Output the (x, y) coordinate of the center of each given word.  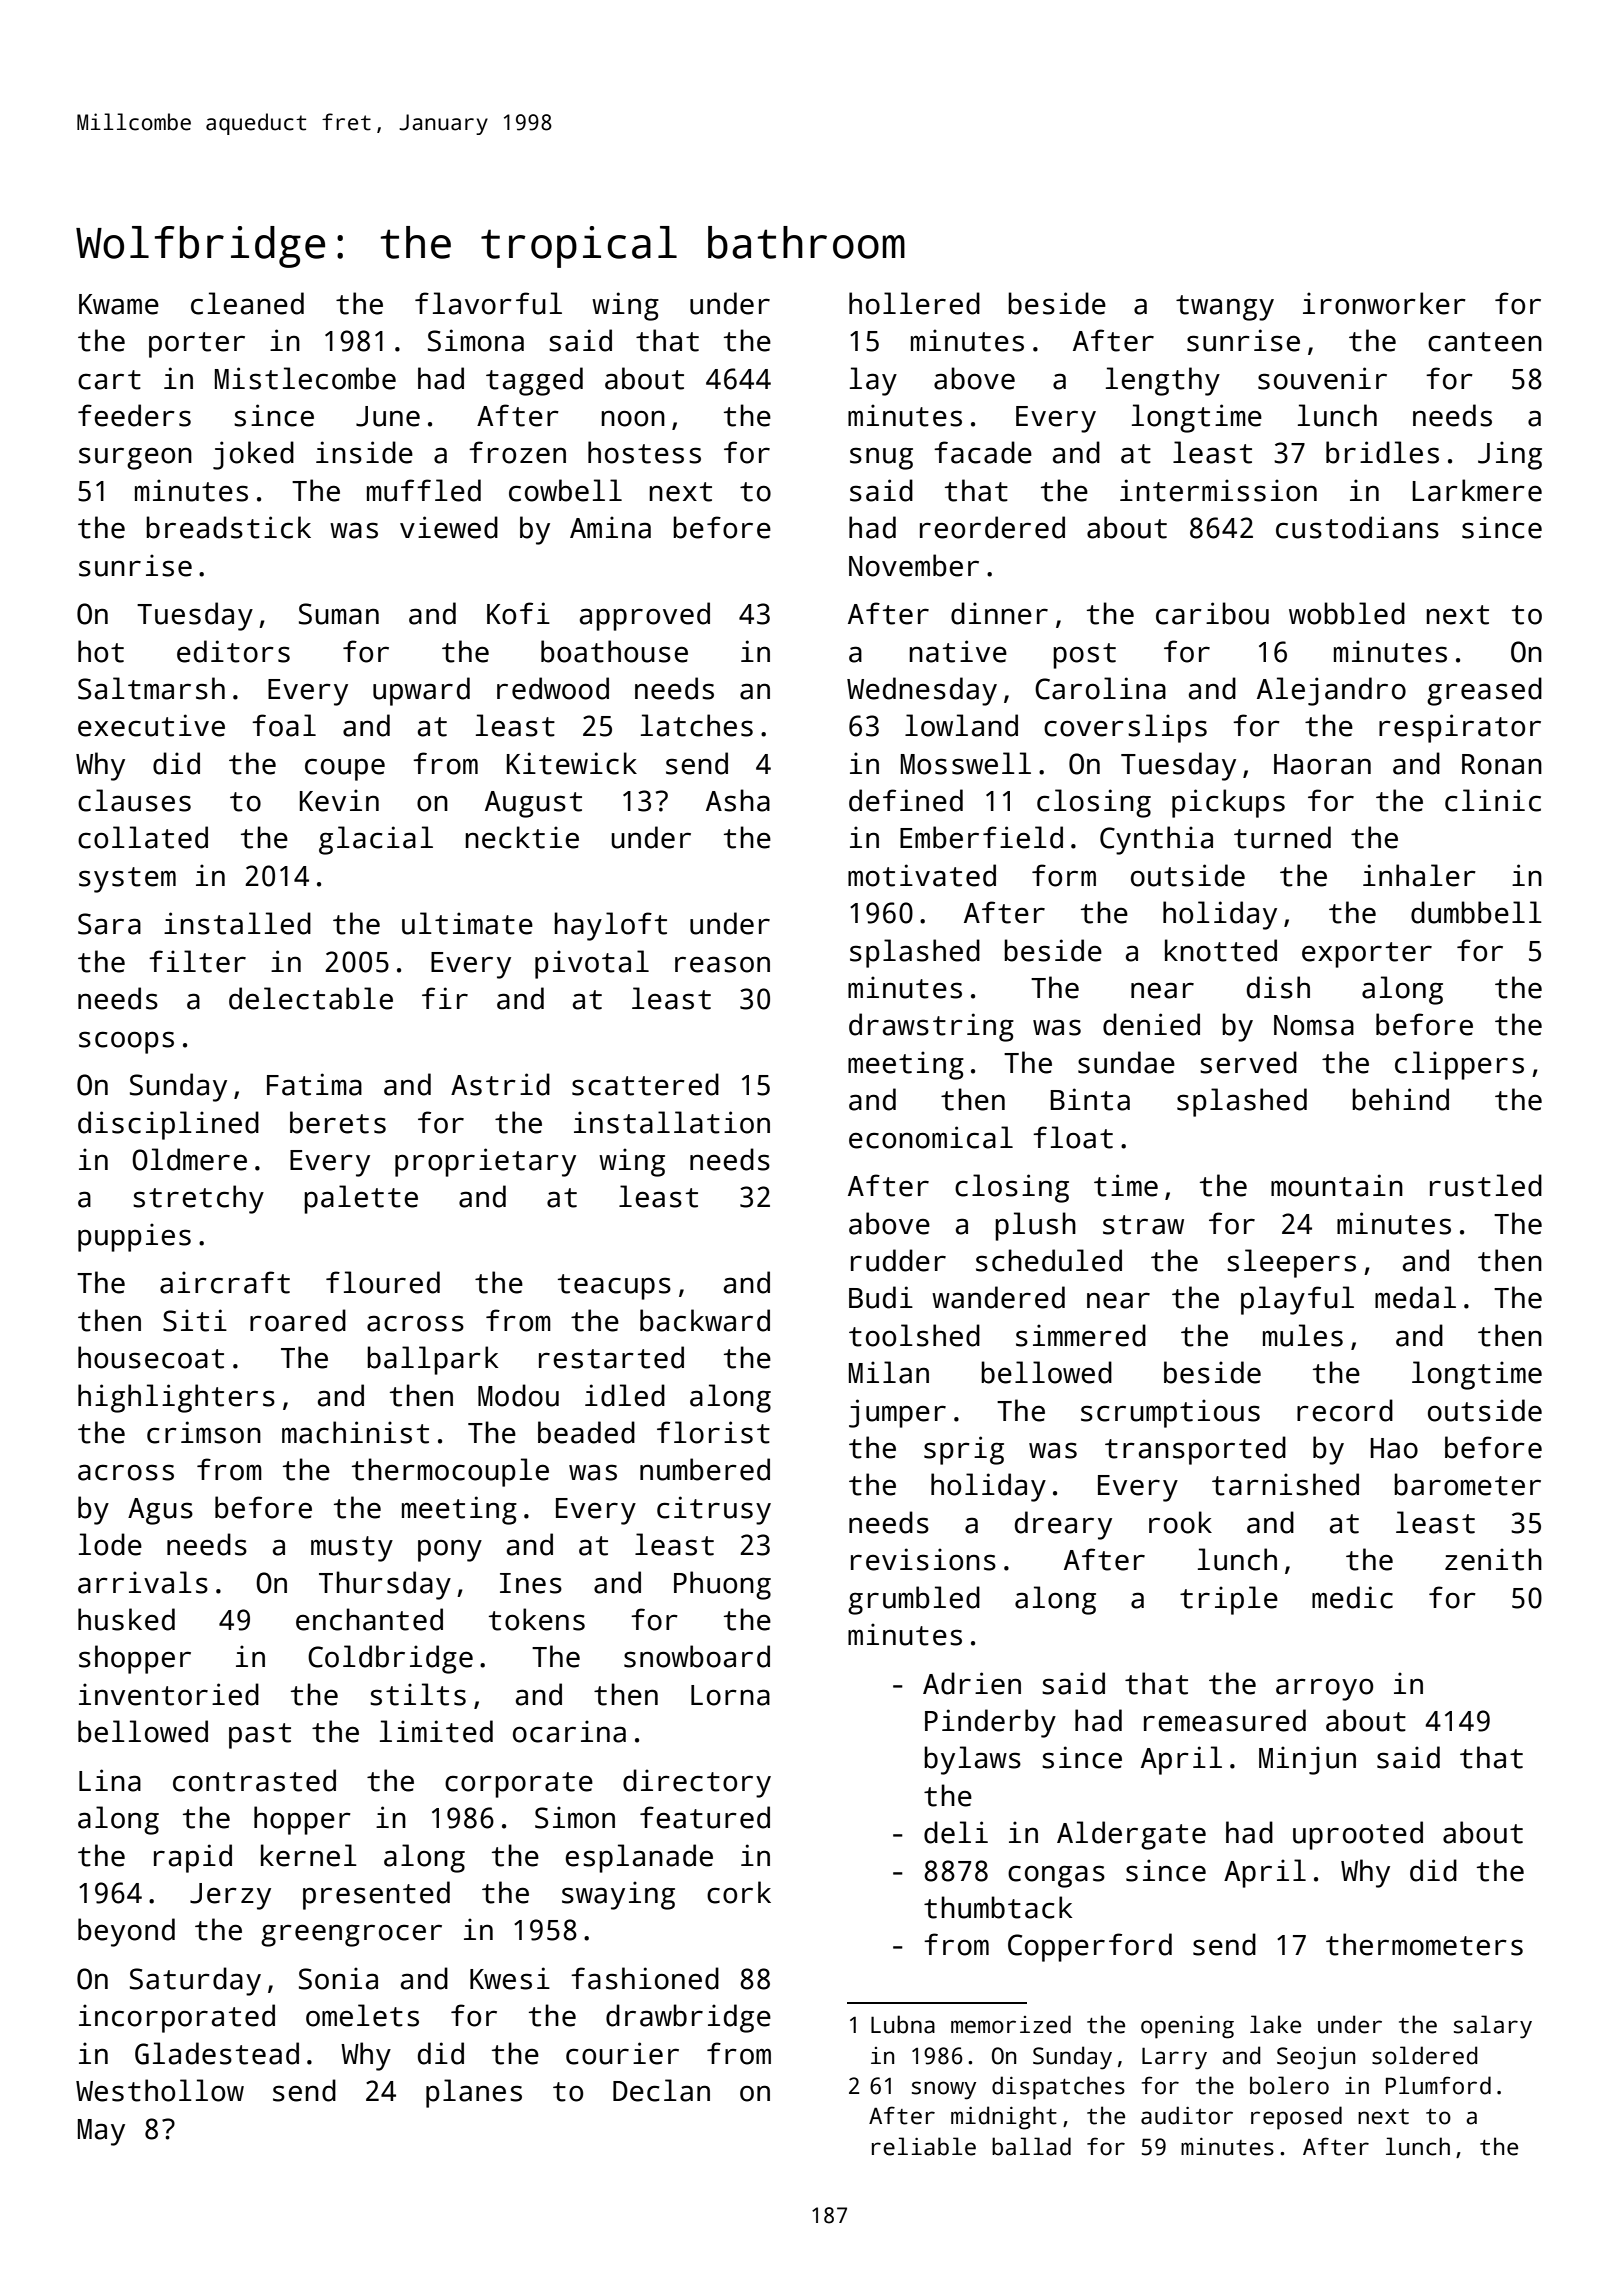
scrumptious (1170, 1413)
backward (705, 1320)
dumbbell (1476, 912)
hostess (644, 452)
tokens (537, 1619)
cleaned (247, 303)
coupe (345, 769)
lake (1275, 2024)
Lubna (903, 2024)
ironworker (1384, 303)
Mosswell (966, 763)
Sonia (338, 1978)
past (260, 1736)
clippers (1459, 1065)
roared (298, 1320)
